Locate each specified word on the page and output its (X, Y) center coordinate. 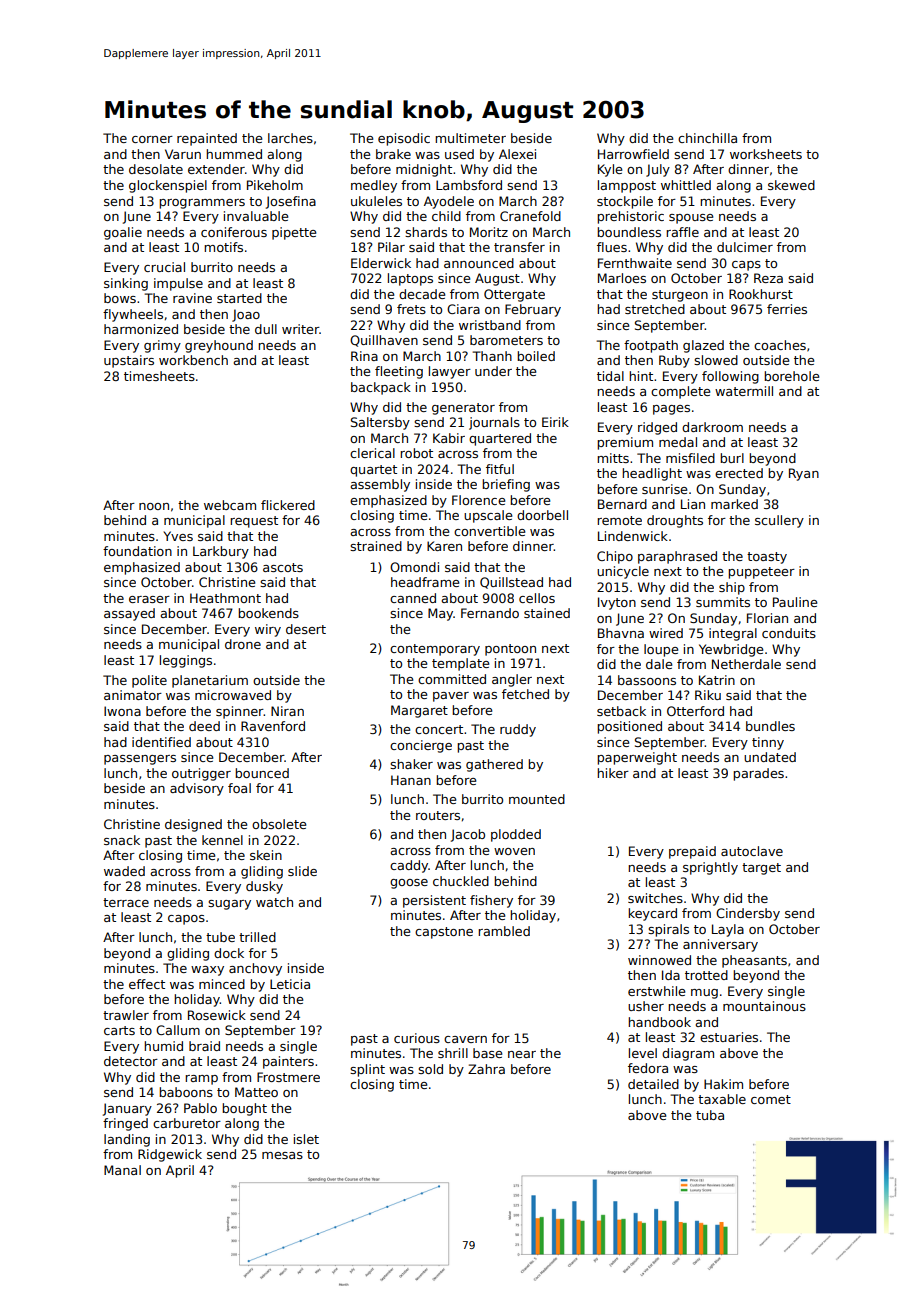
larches (290, 138)
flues (612, 247)
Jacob (468, 835)
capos (186, 920)
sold (430, 1069)
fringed (125, 1124)
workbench (193, 360)
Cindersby (748, 914)
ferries (787, 309)
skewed (791, 185)
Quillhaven (384, 341)
